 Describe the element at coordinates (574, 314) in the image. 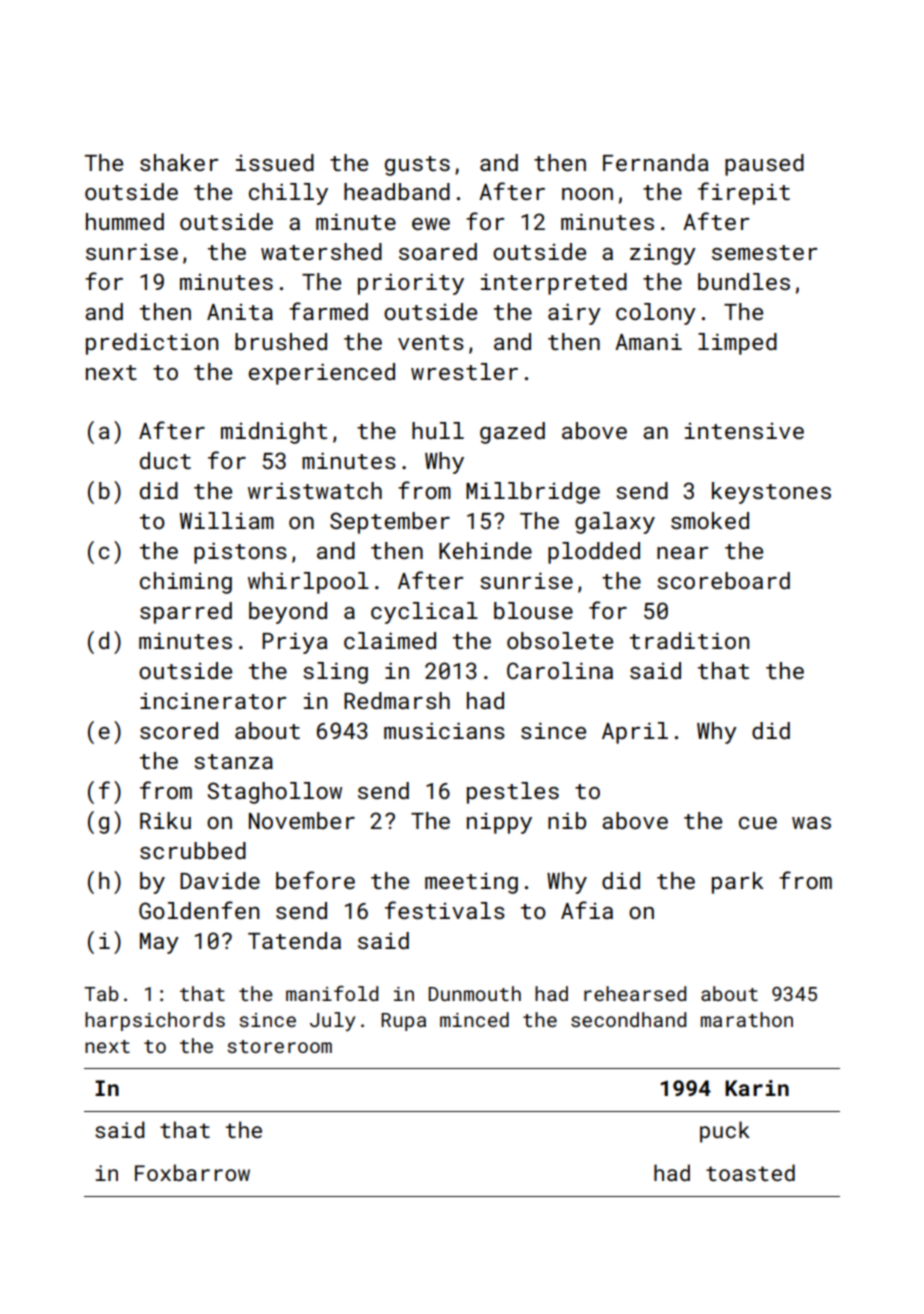

I see `airy` at that location.
